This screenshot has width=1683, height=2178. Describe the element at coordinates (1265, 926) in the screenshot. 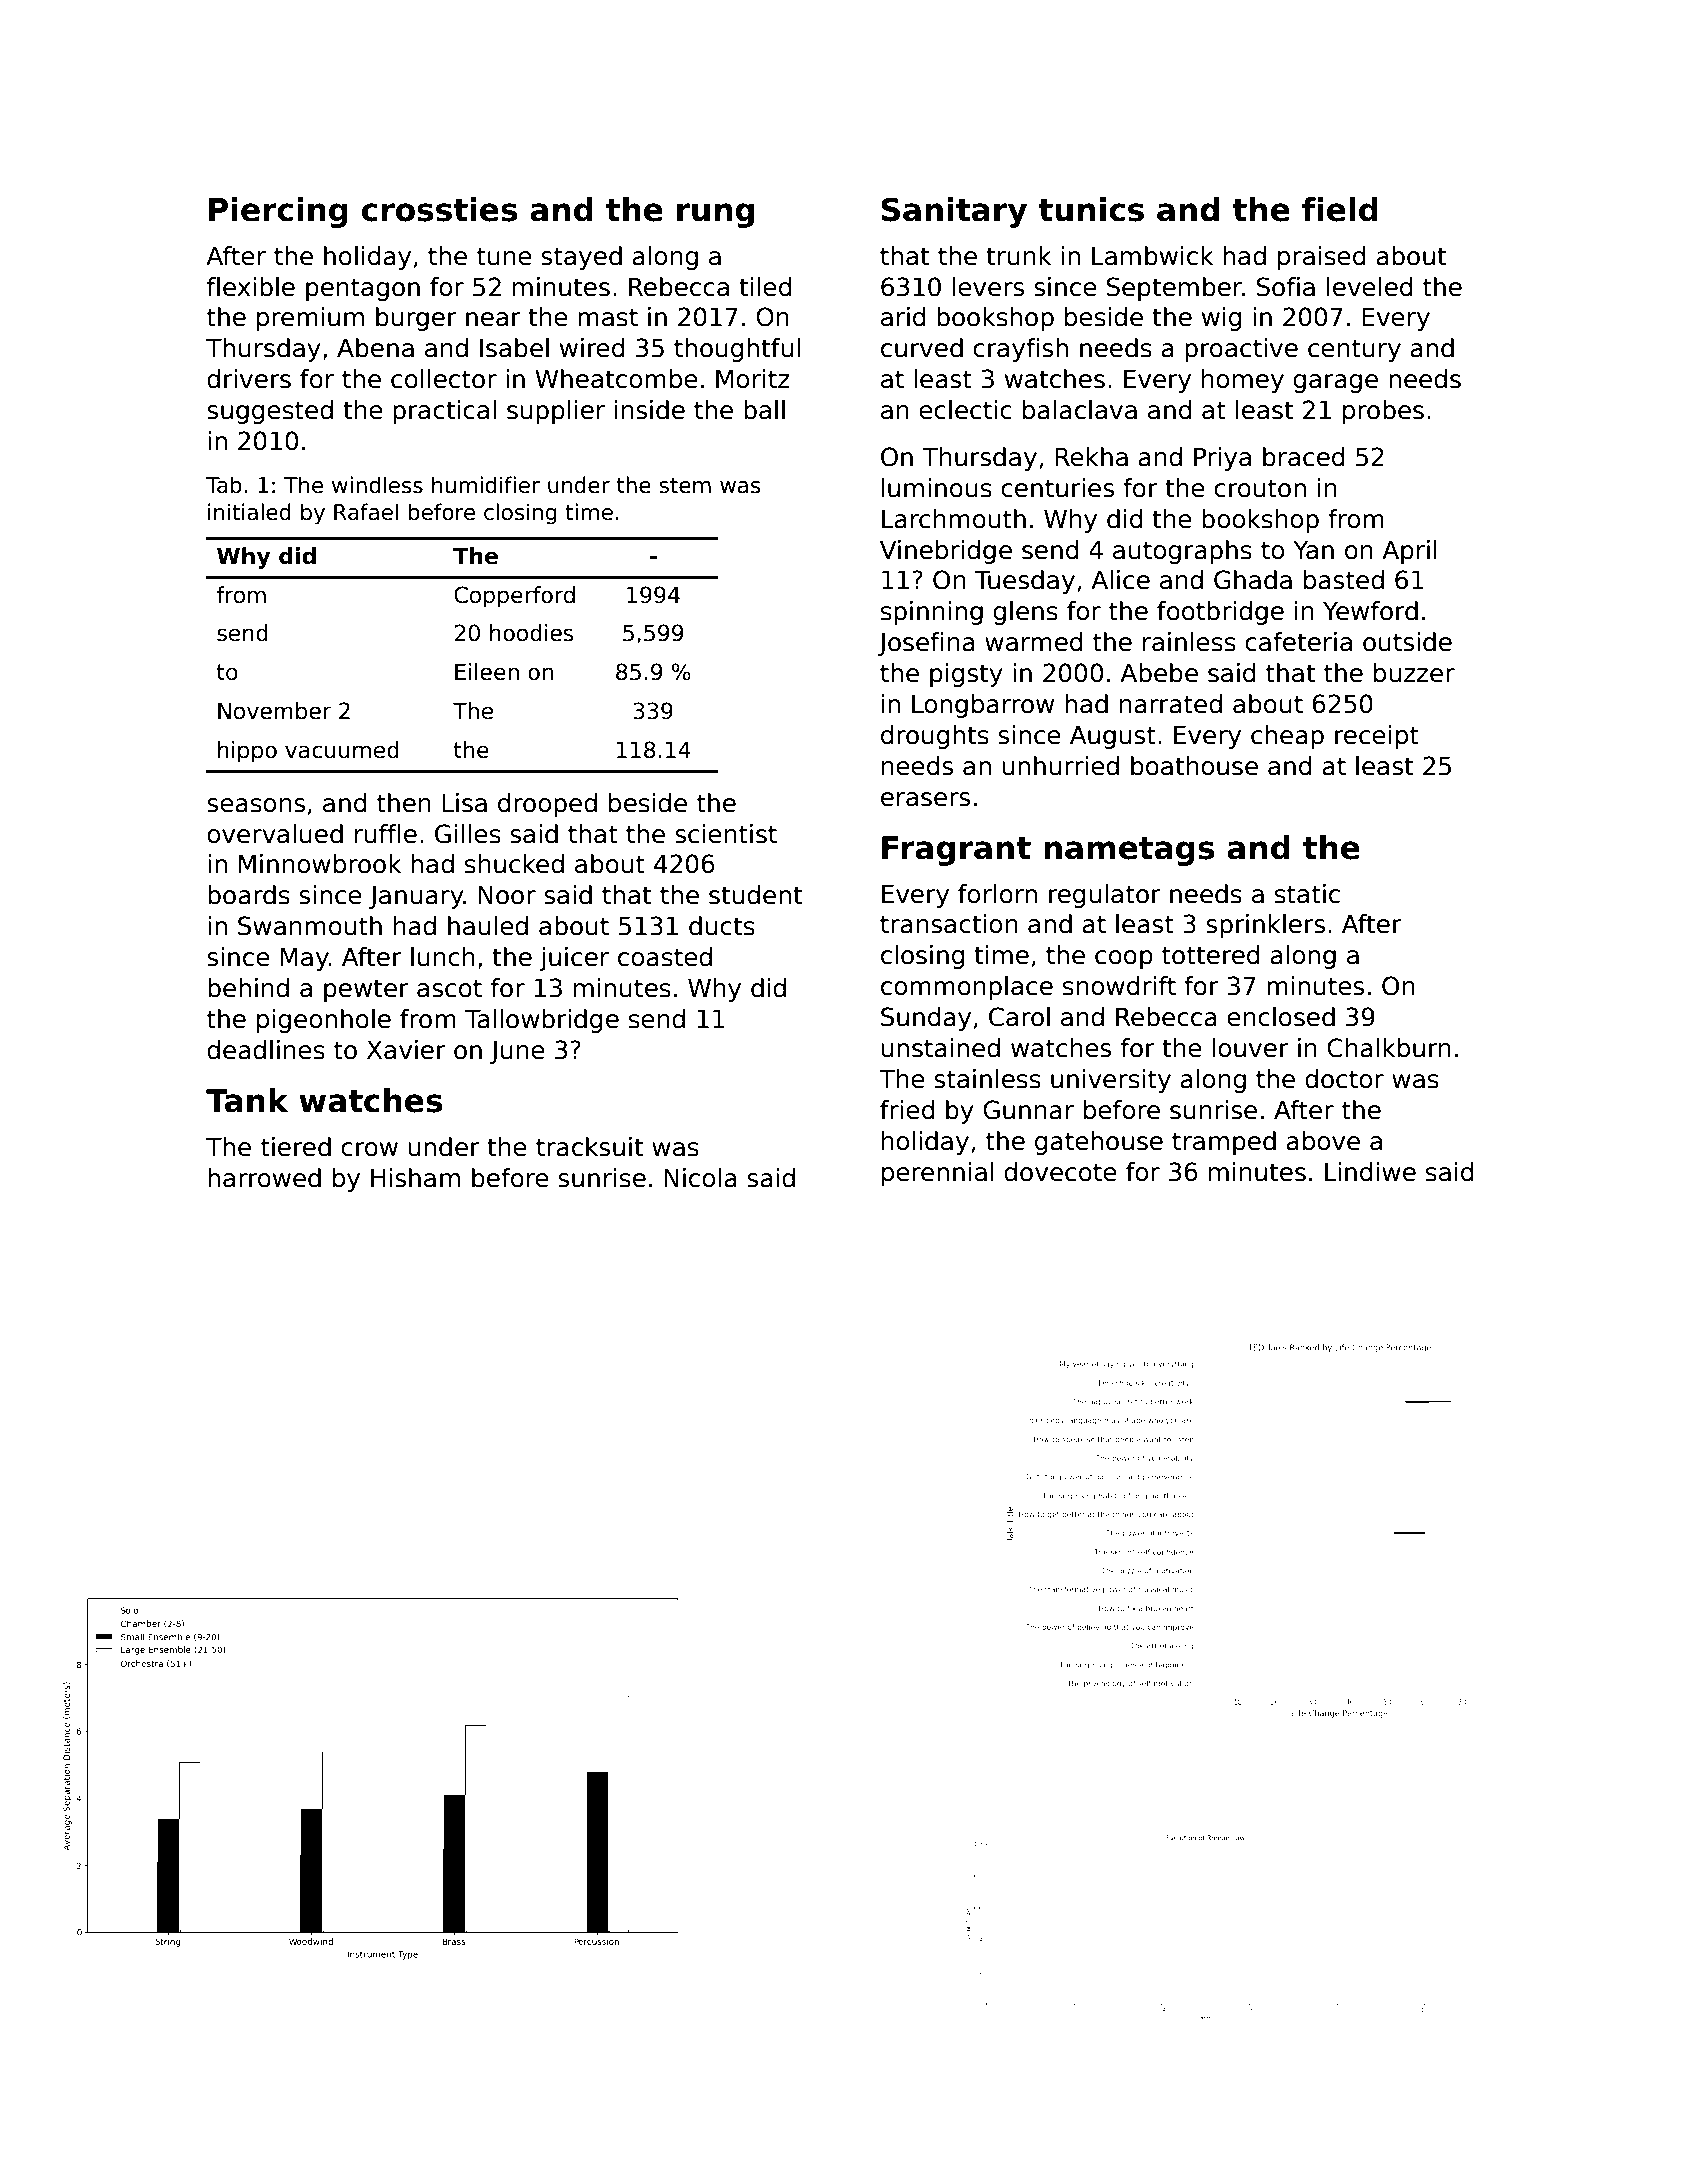

I see `sprinklers` at that location.
